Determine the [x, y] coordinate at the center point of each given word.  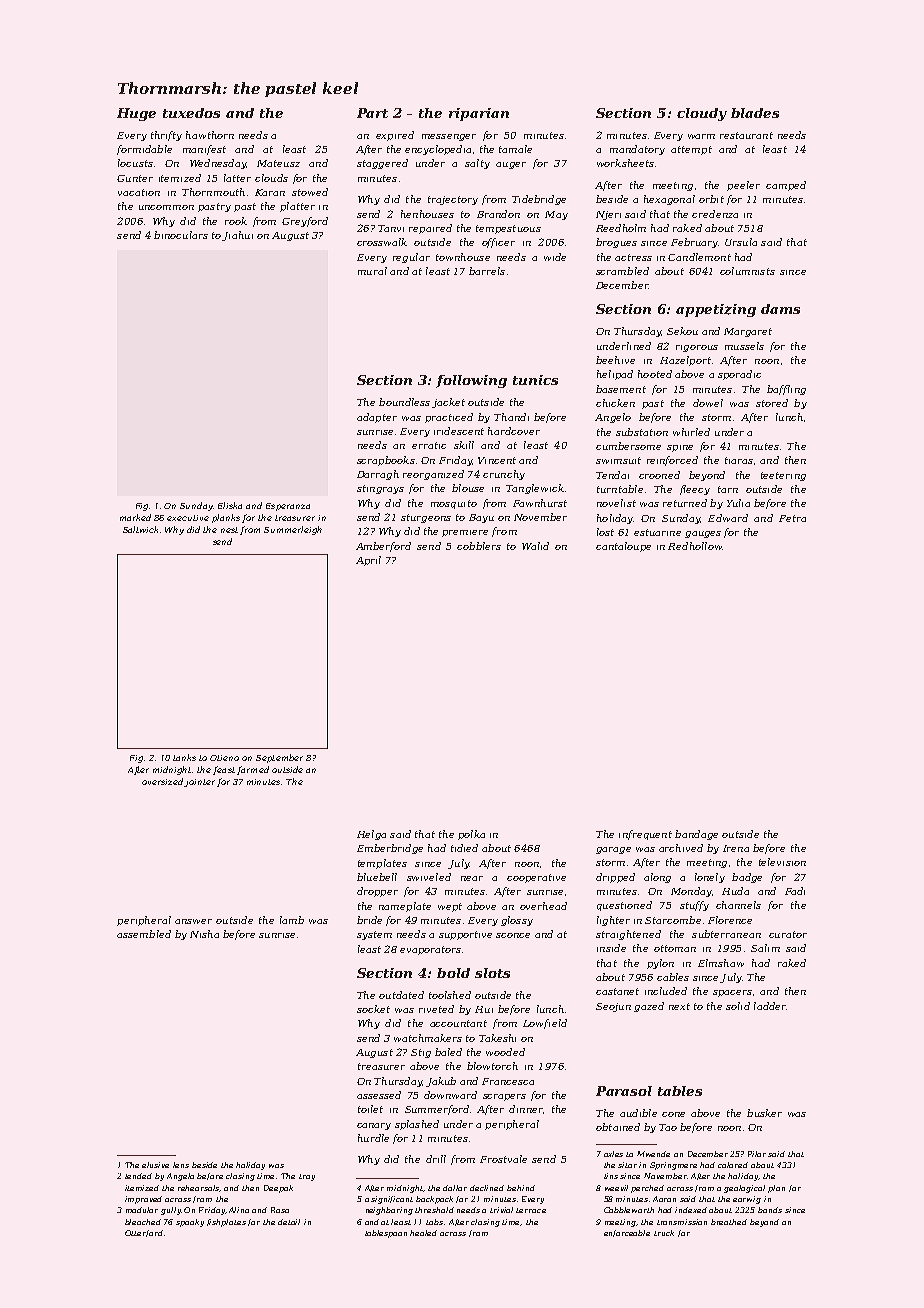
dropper [377, 892]
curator [788, 934]
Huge [136, 114]
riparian [479, 114]
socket [373, 1009]
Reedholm [621, 228]
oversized [162, 781]
